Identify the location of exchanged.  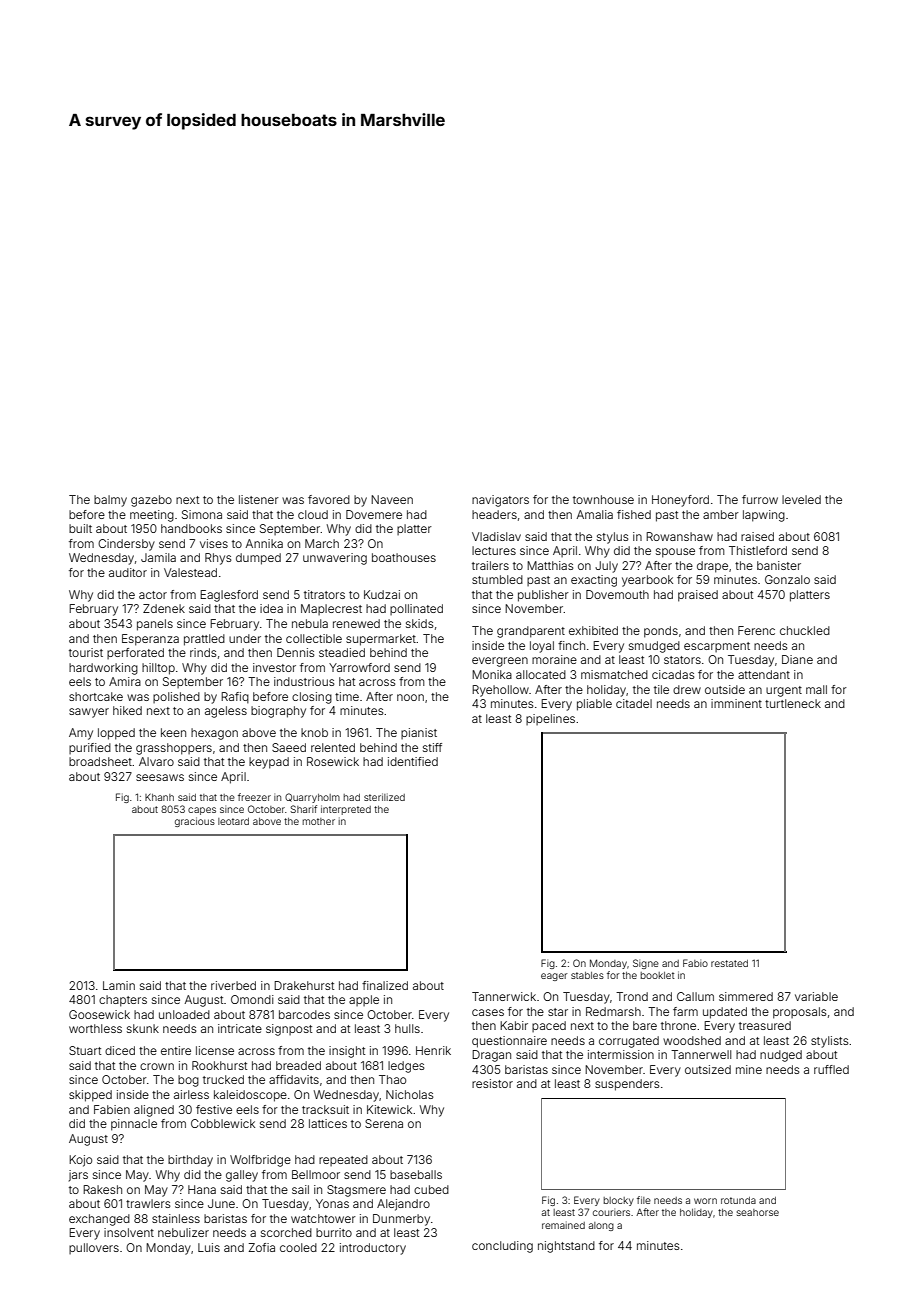
(99, 1220).
